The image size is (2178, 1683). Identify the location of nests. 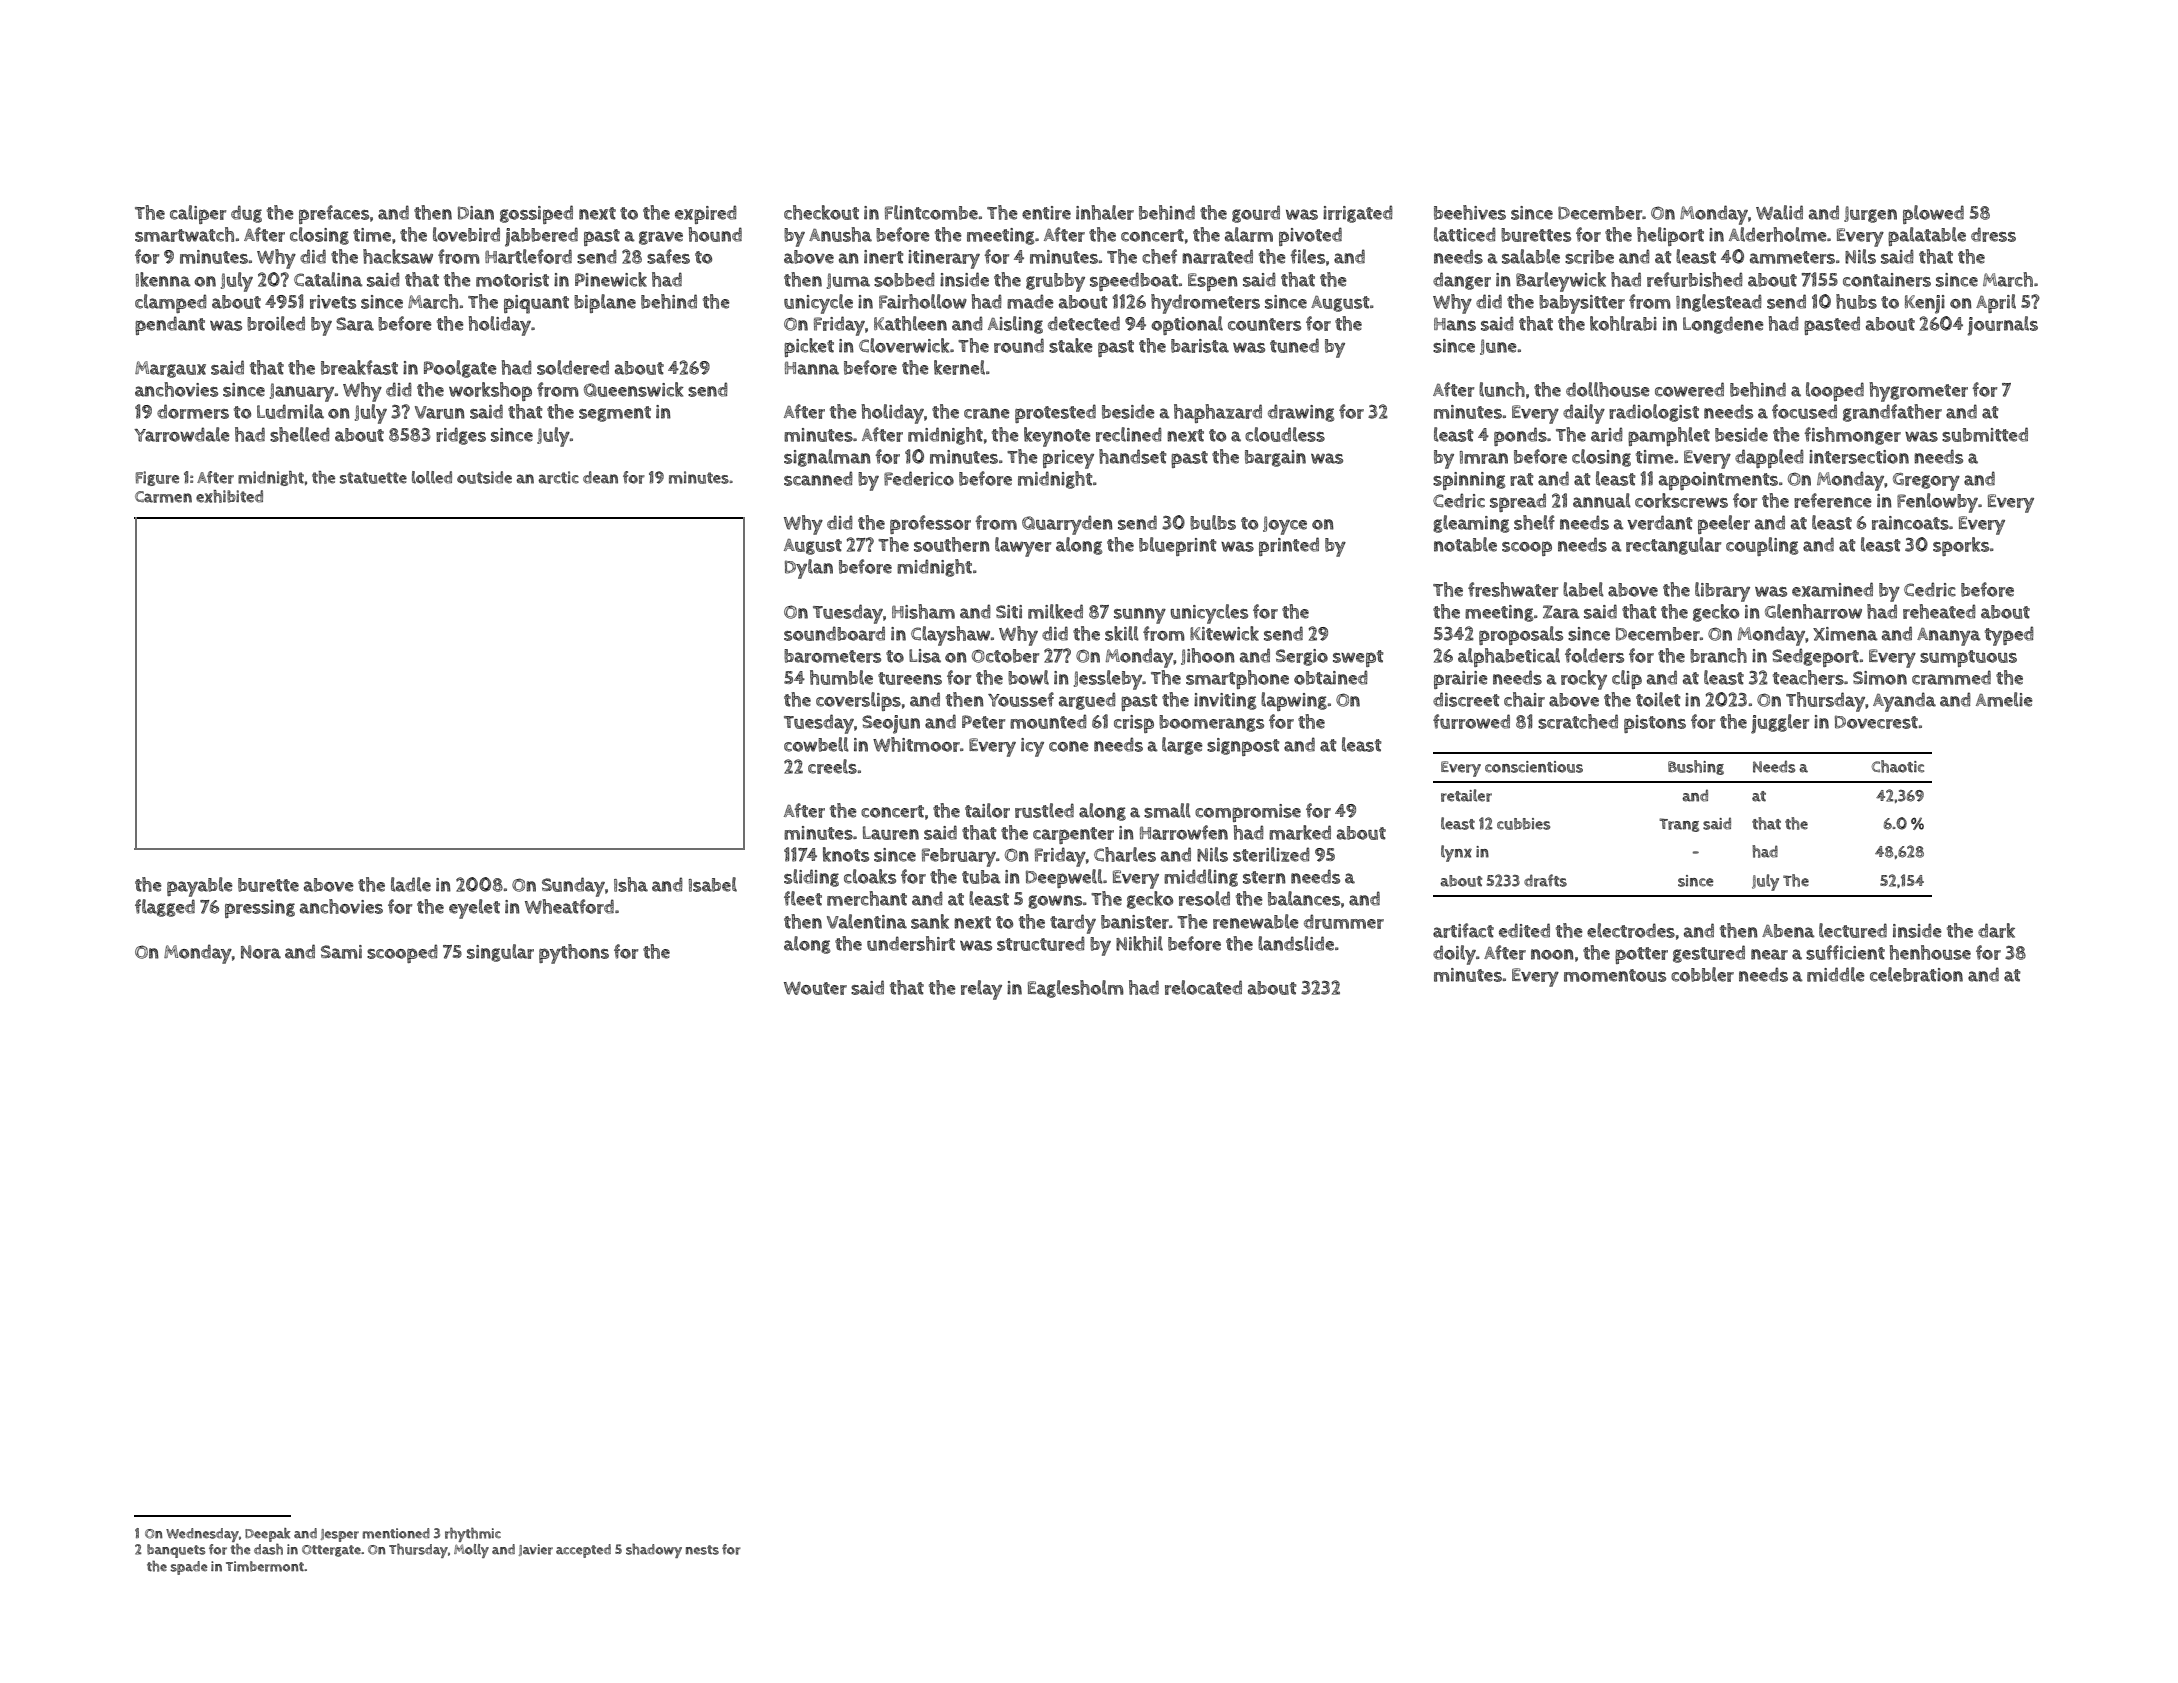
(702, 1550).
